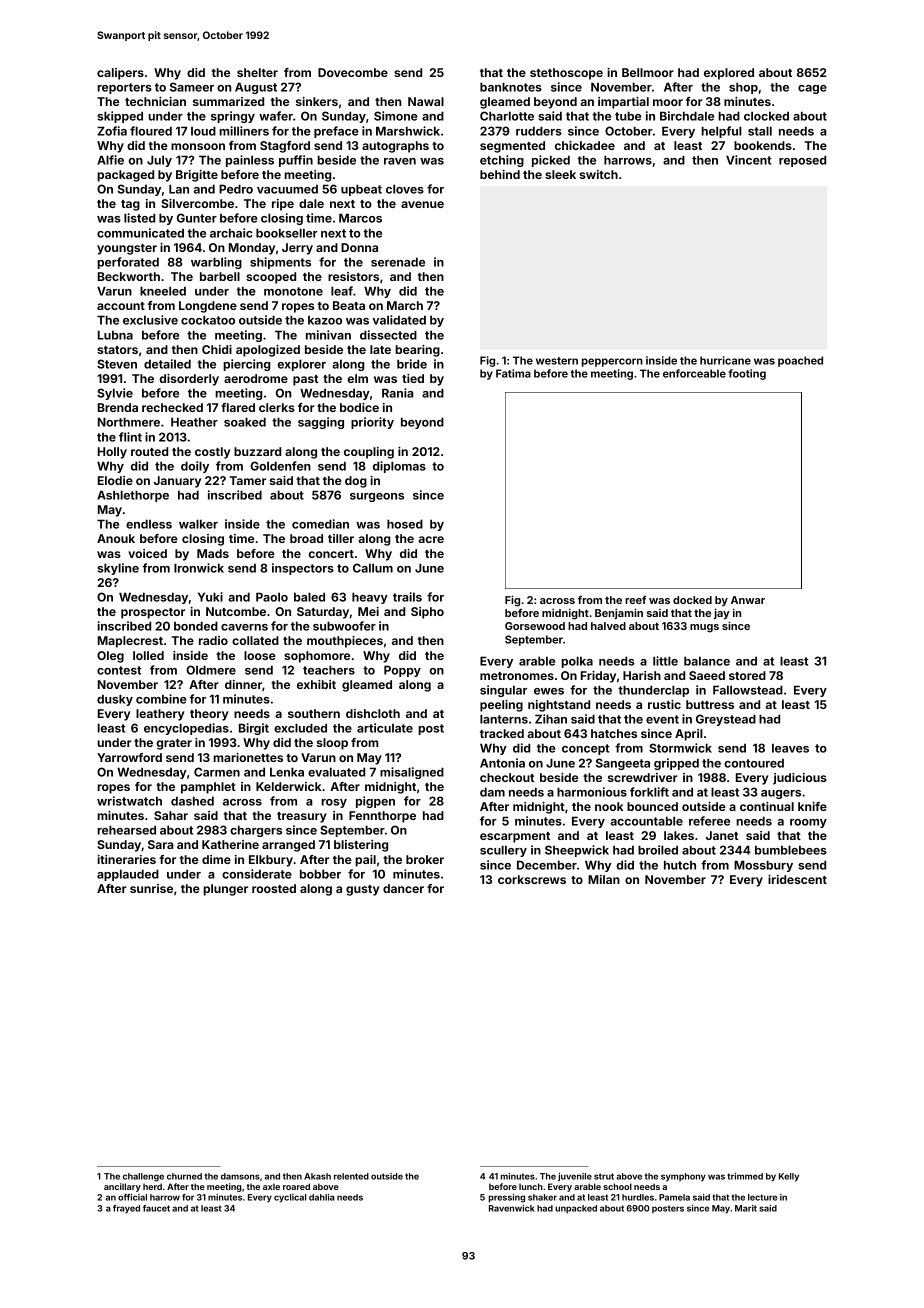  What do you see at coordinates (110, 657) in the screenshot?
I see `Oleg` at bounding box center [110, 657].
